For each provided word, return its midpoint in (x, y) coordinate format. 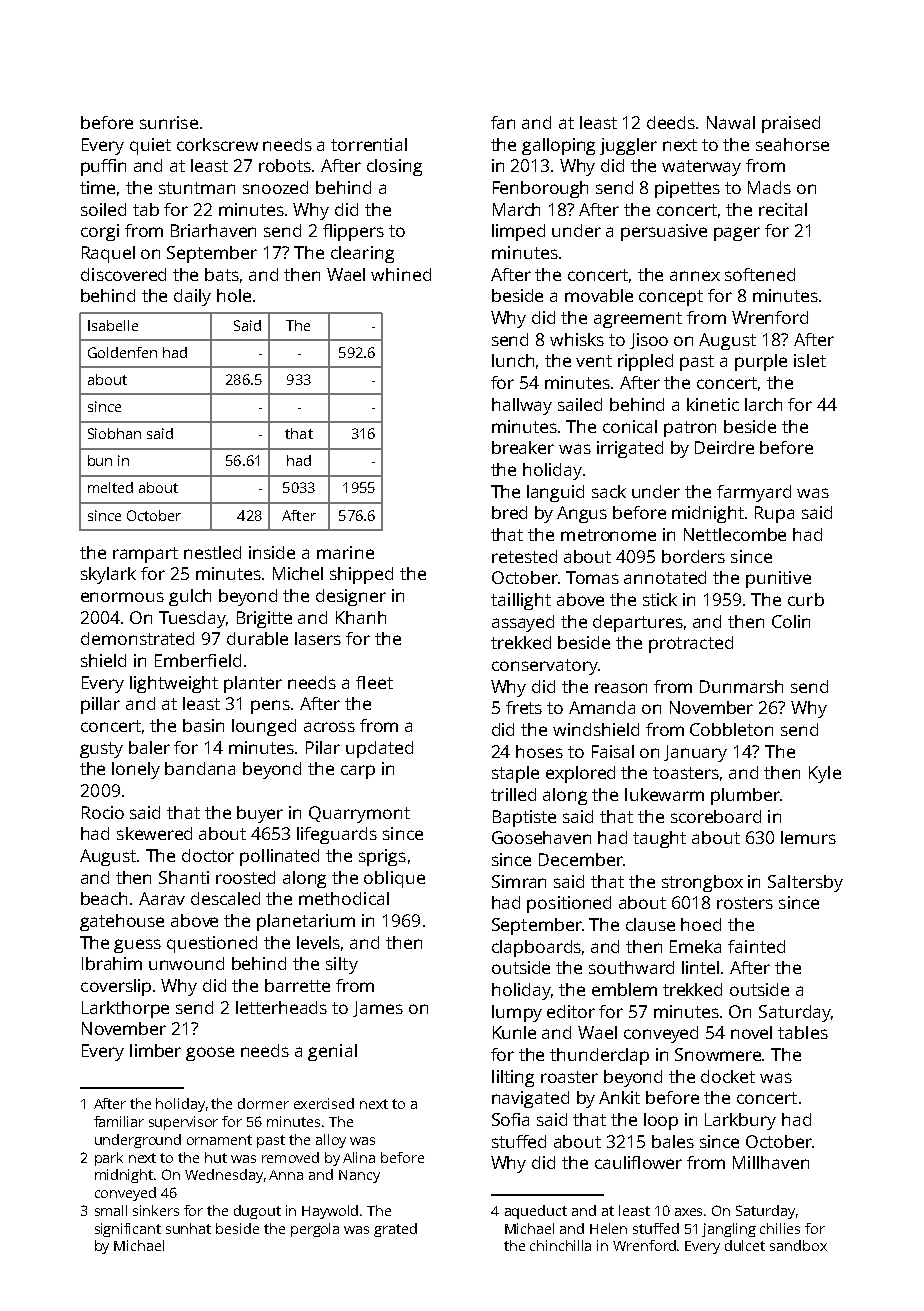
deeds (672, 122)
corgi (100, 232)
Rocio (103, 812)
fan (503, 122)
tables (803, 1032)
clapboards (536, 948)
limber (155, 1050)
